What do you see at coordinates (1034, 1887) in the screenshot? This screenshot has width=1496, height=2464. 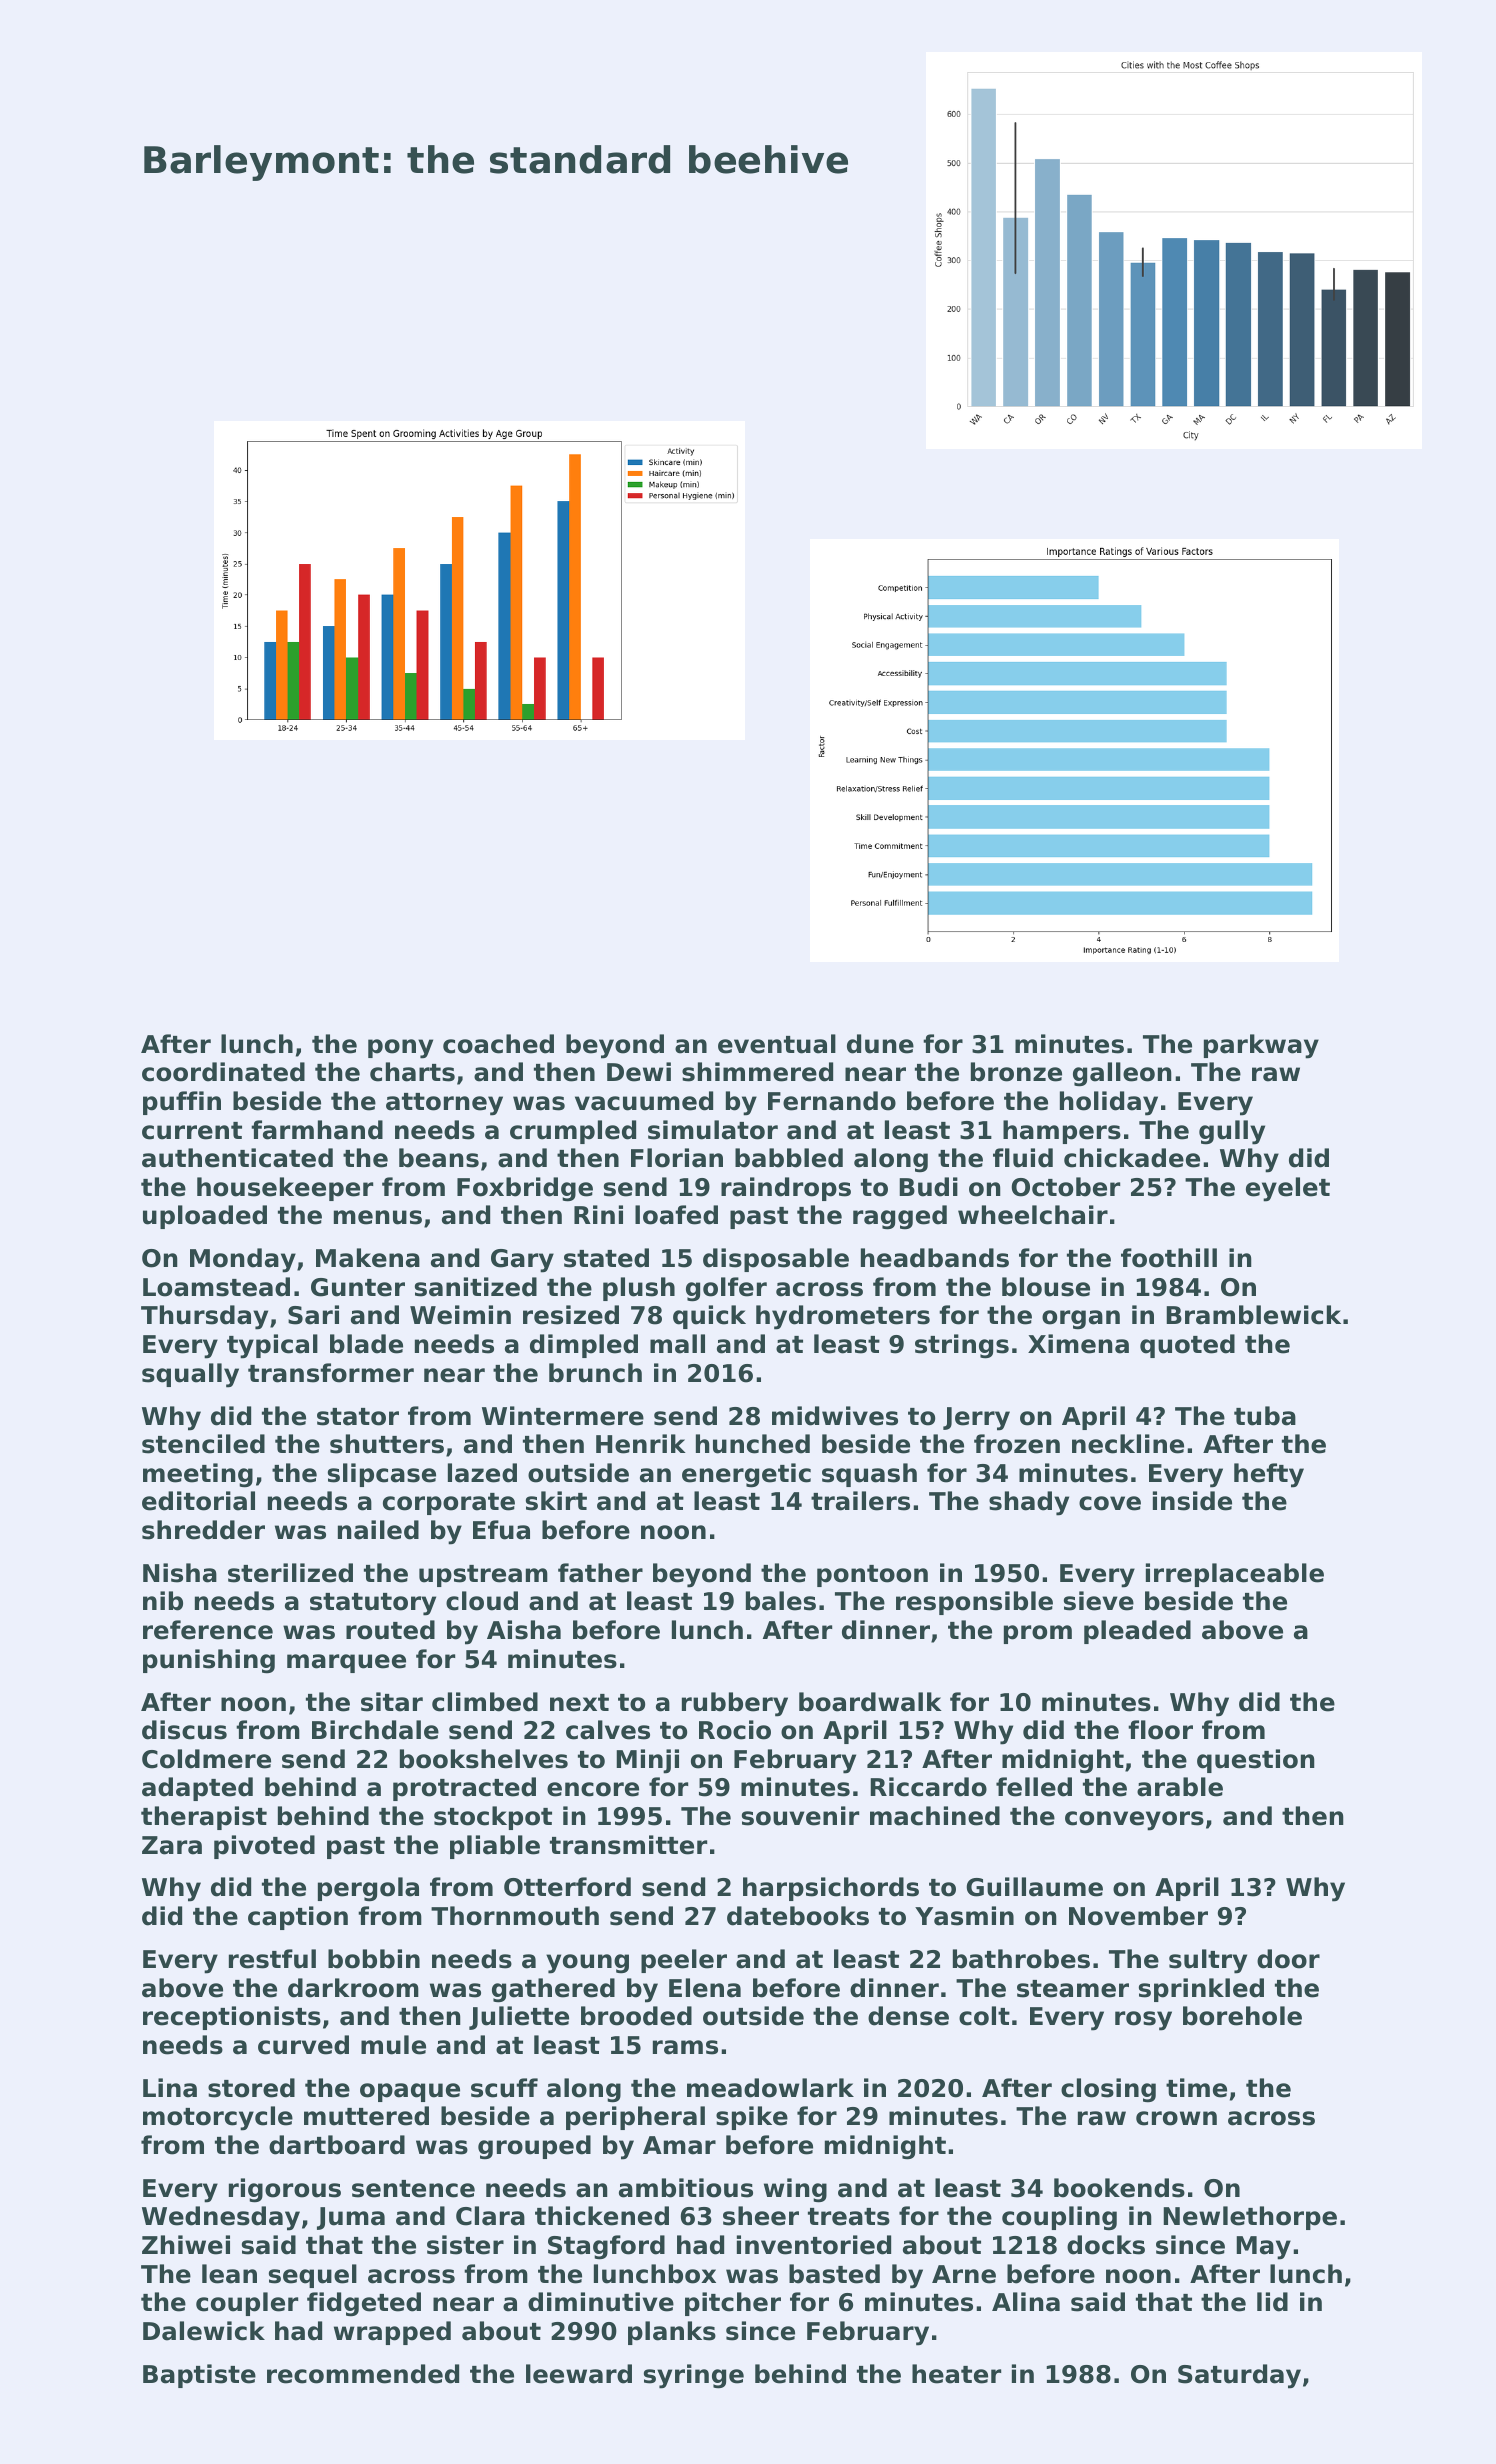 I see `Guillaume` at bounding box center [1034, 1887].
